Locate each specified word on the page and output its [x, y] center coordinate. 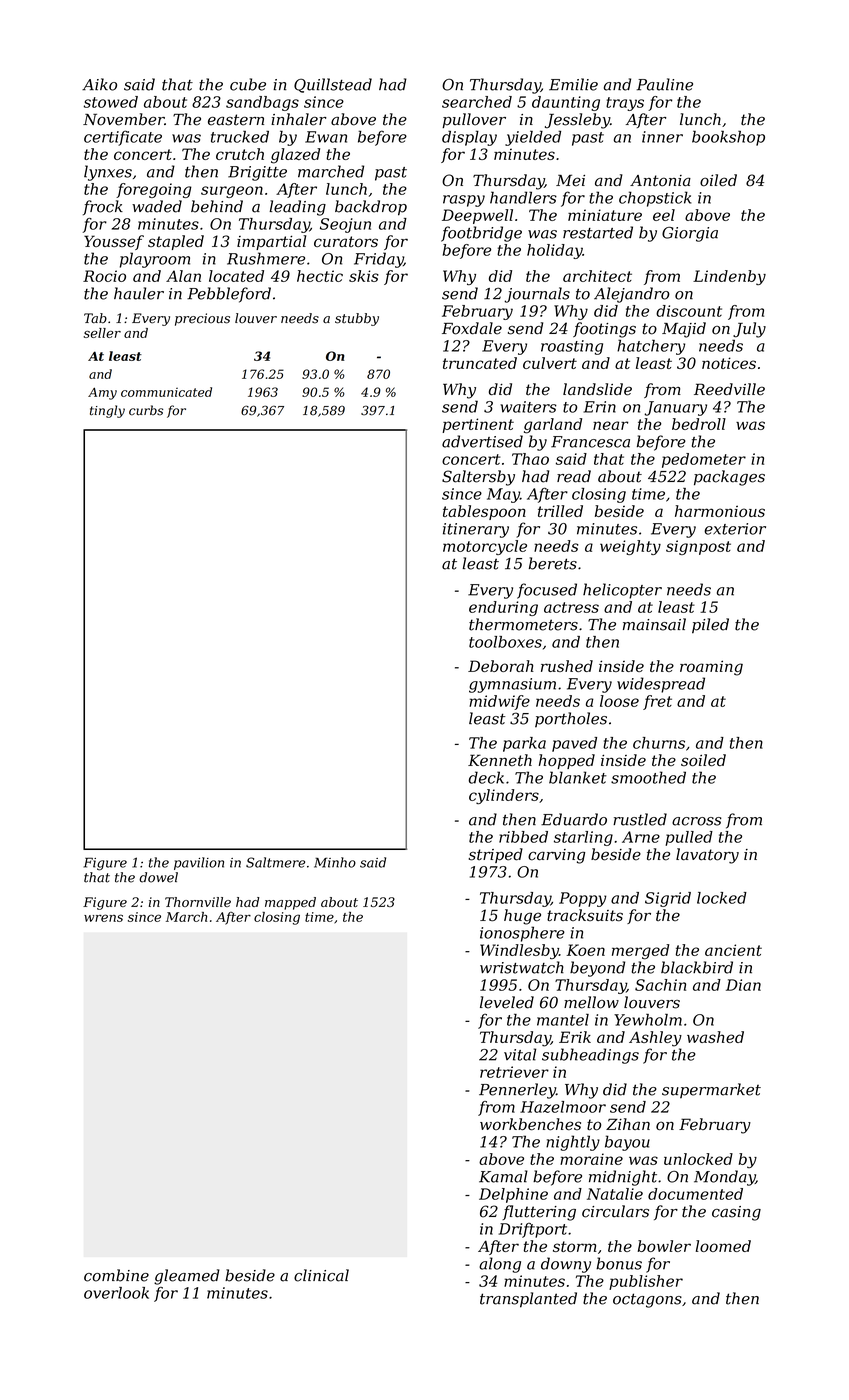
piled [710, 626]
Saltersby [478, 478]
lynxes [108, 173]
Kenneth [500, 760]
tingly [107, 411]
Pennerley [517, 1091]
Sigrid [668, 899]
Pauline [665, 84]
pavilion [199, 863]
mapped [290, 903]
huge [522, 917]
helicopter [622, 591]
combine [116, 1275]
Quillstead [333, 85]
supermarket [711, 1091]
